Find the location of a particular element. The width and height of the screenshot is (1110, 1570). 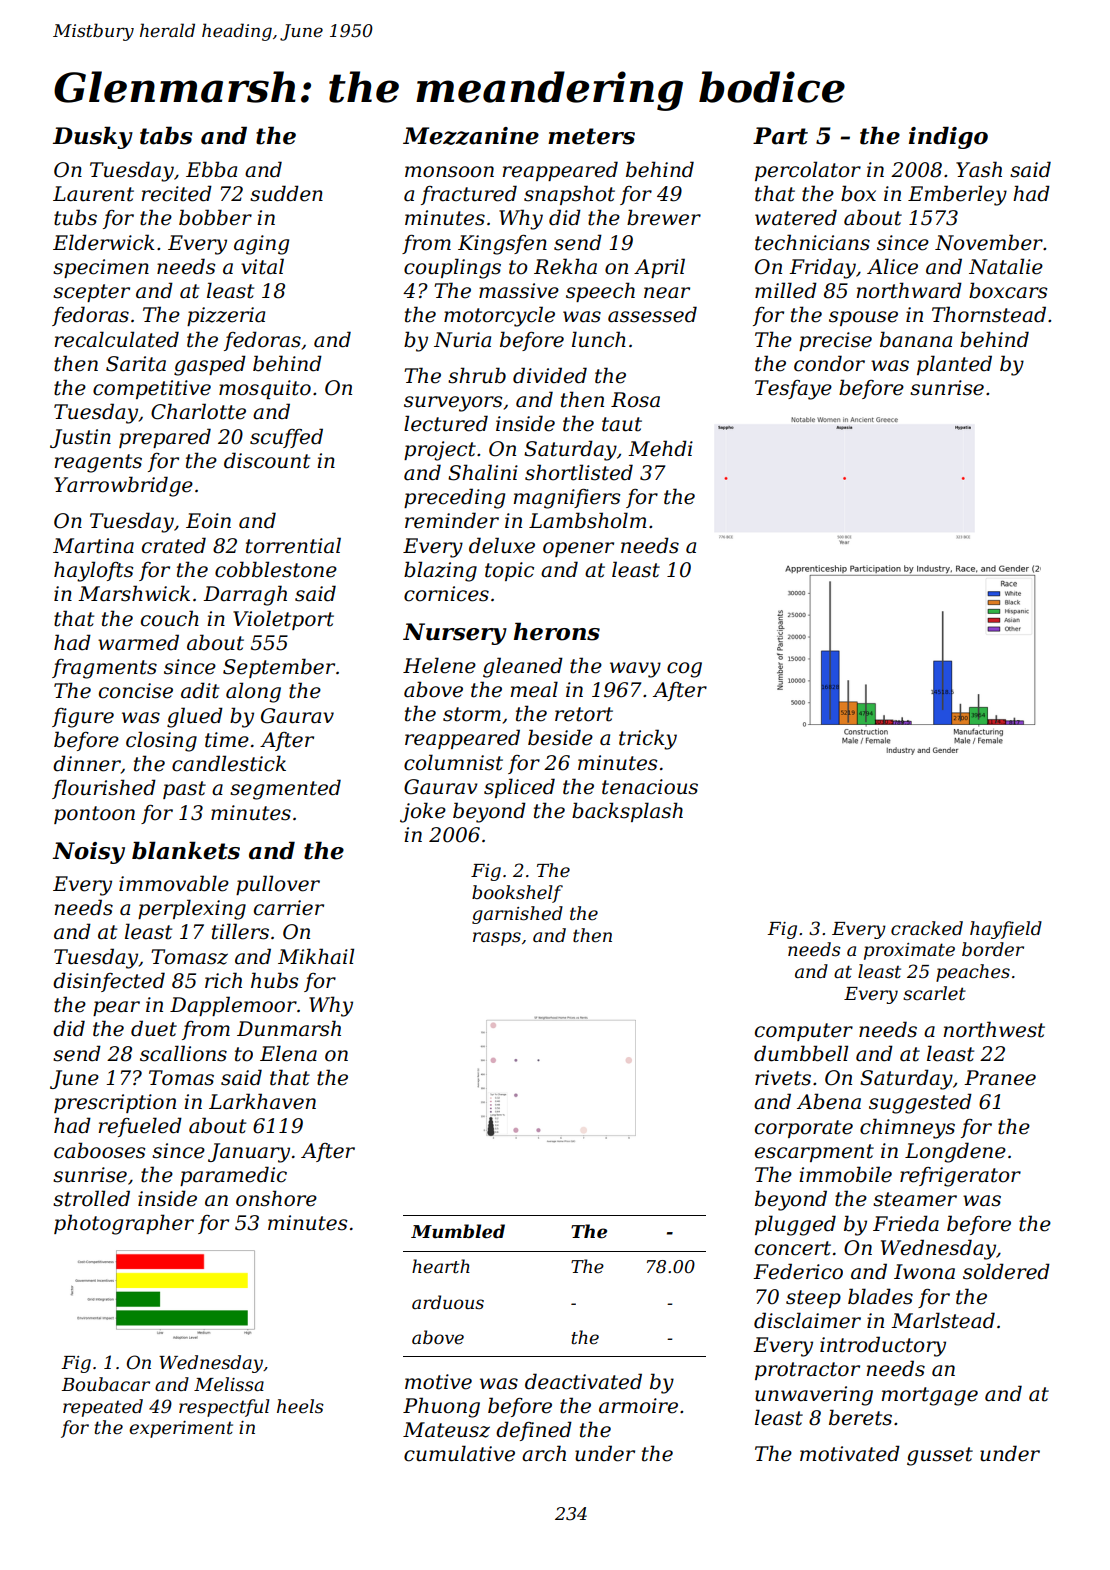

computer is located at coordinates (804, 1032).
